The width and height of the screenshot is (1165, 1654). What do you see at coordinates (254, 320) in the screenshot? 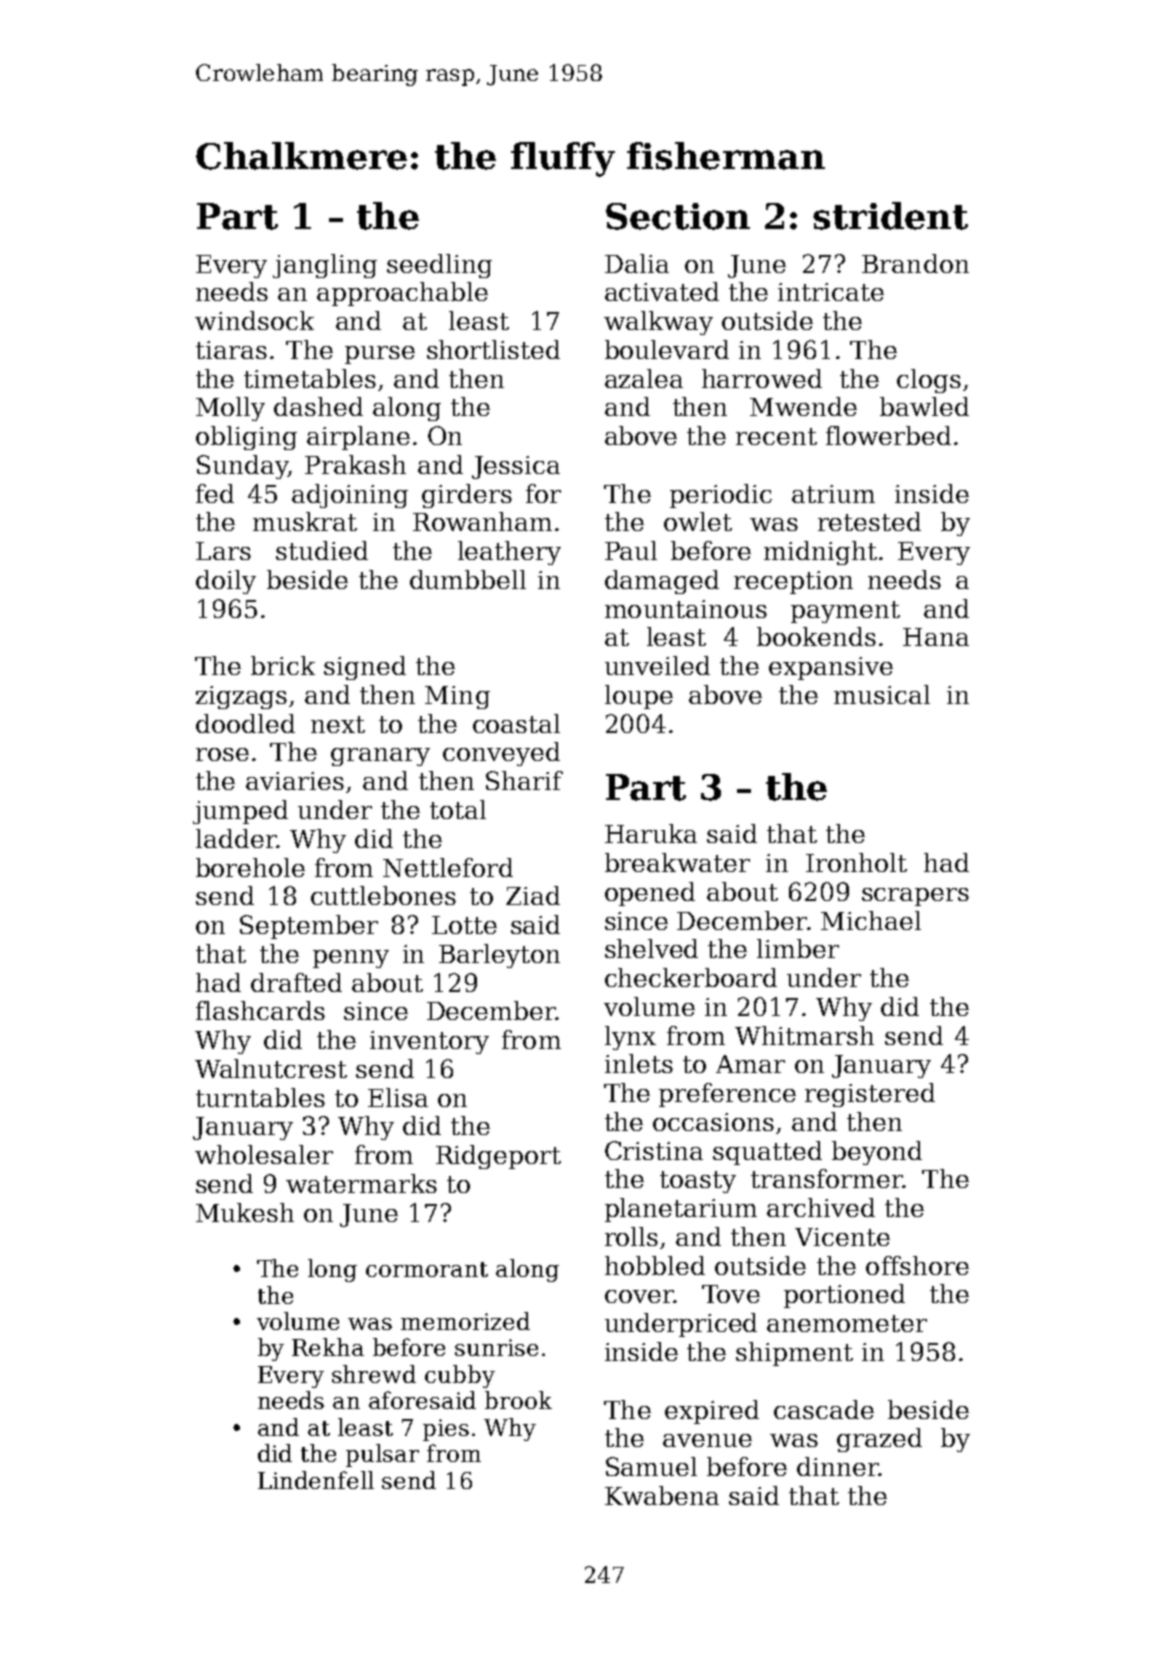
I see `windsock` at bounding box center [254, 320].
